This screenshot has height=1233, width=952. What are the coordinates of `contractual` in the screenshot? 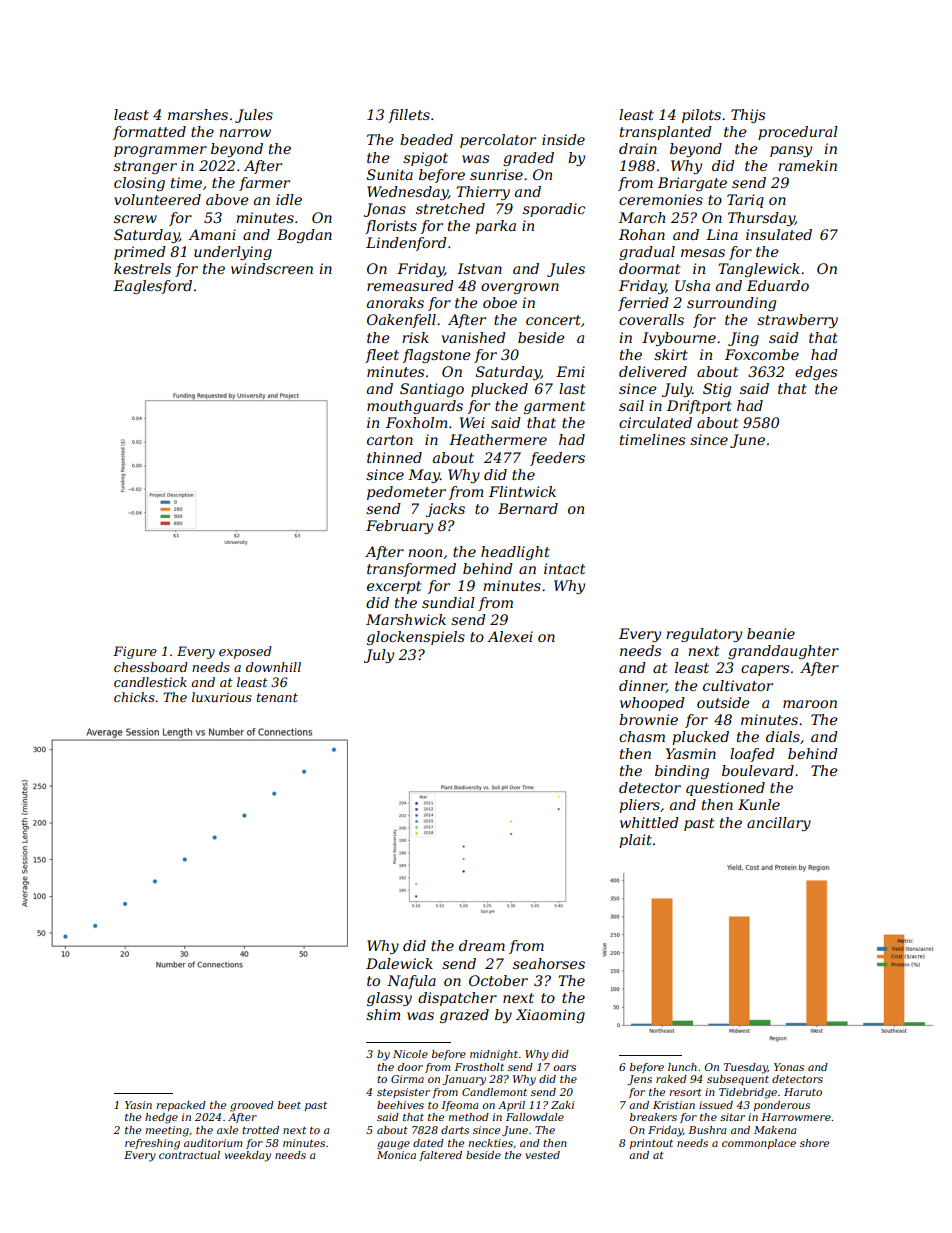 It's located at (189, 1155).
